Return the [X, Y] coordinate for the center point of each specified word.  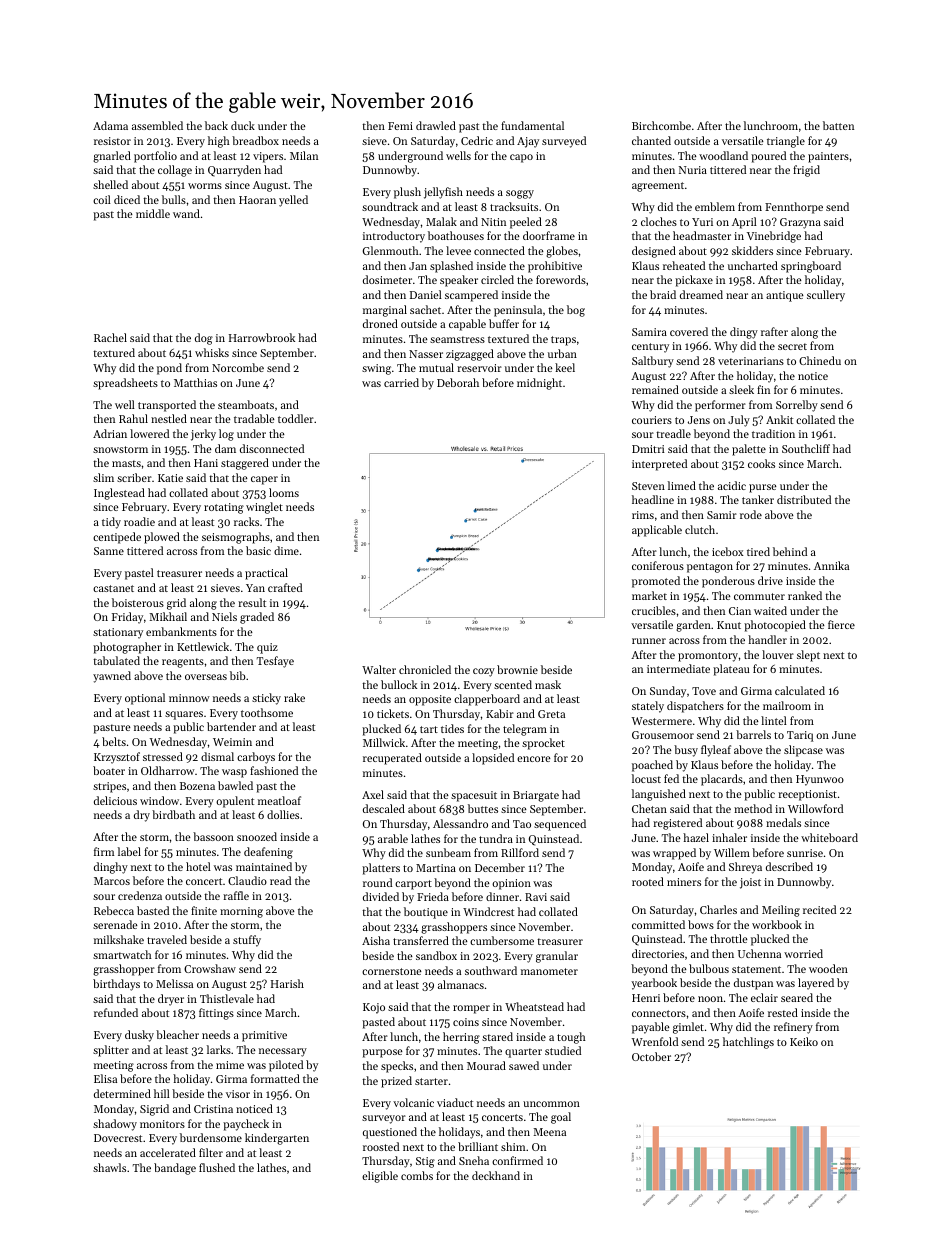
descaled [384, 808]
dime [286, 550]
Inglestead [119, 494]
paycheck [246, 1125]
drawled [436, 125]
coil [102, 199]
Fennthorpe [794, 208]
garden [693, 626]
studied [563, 1050]
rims [643, 515]
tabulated [116, 660]
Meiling [781, 911]
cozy [484, 672]
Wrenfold [655, 1041]
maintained [264, 866]
